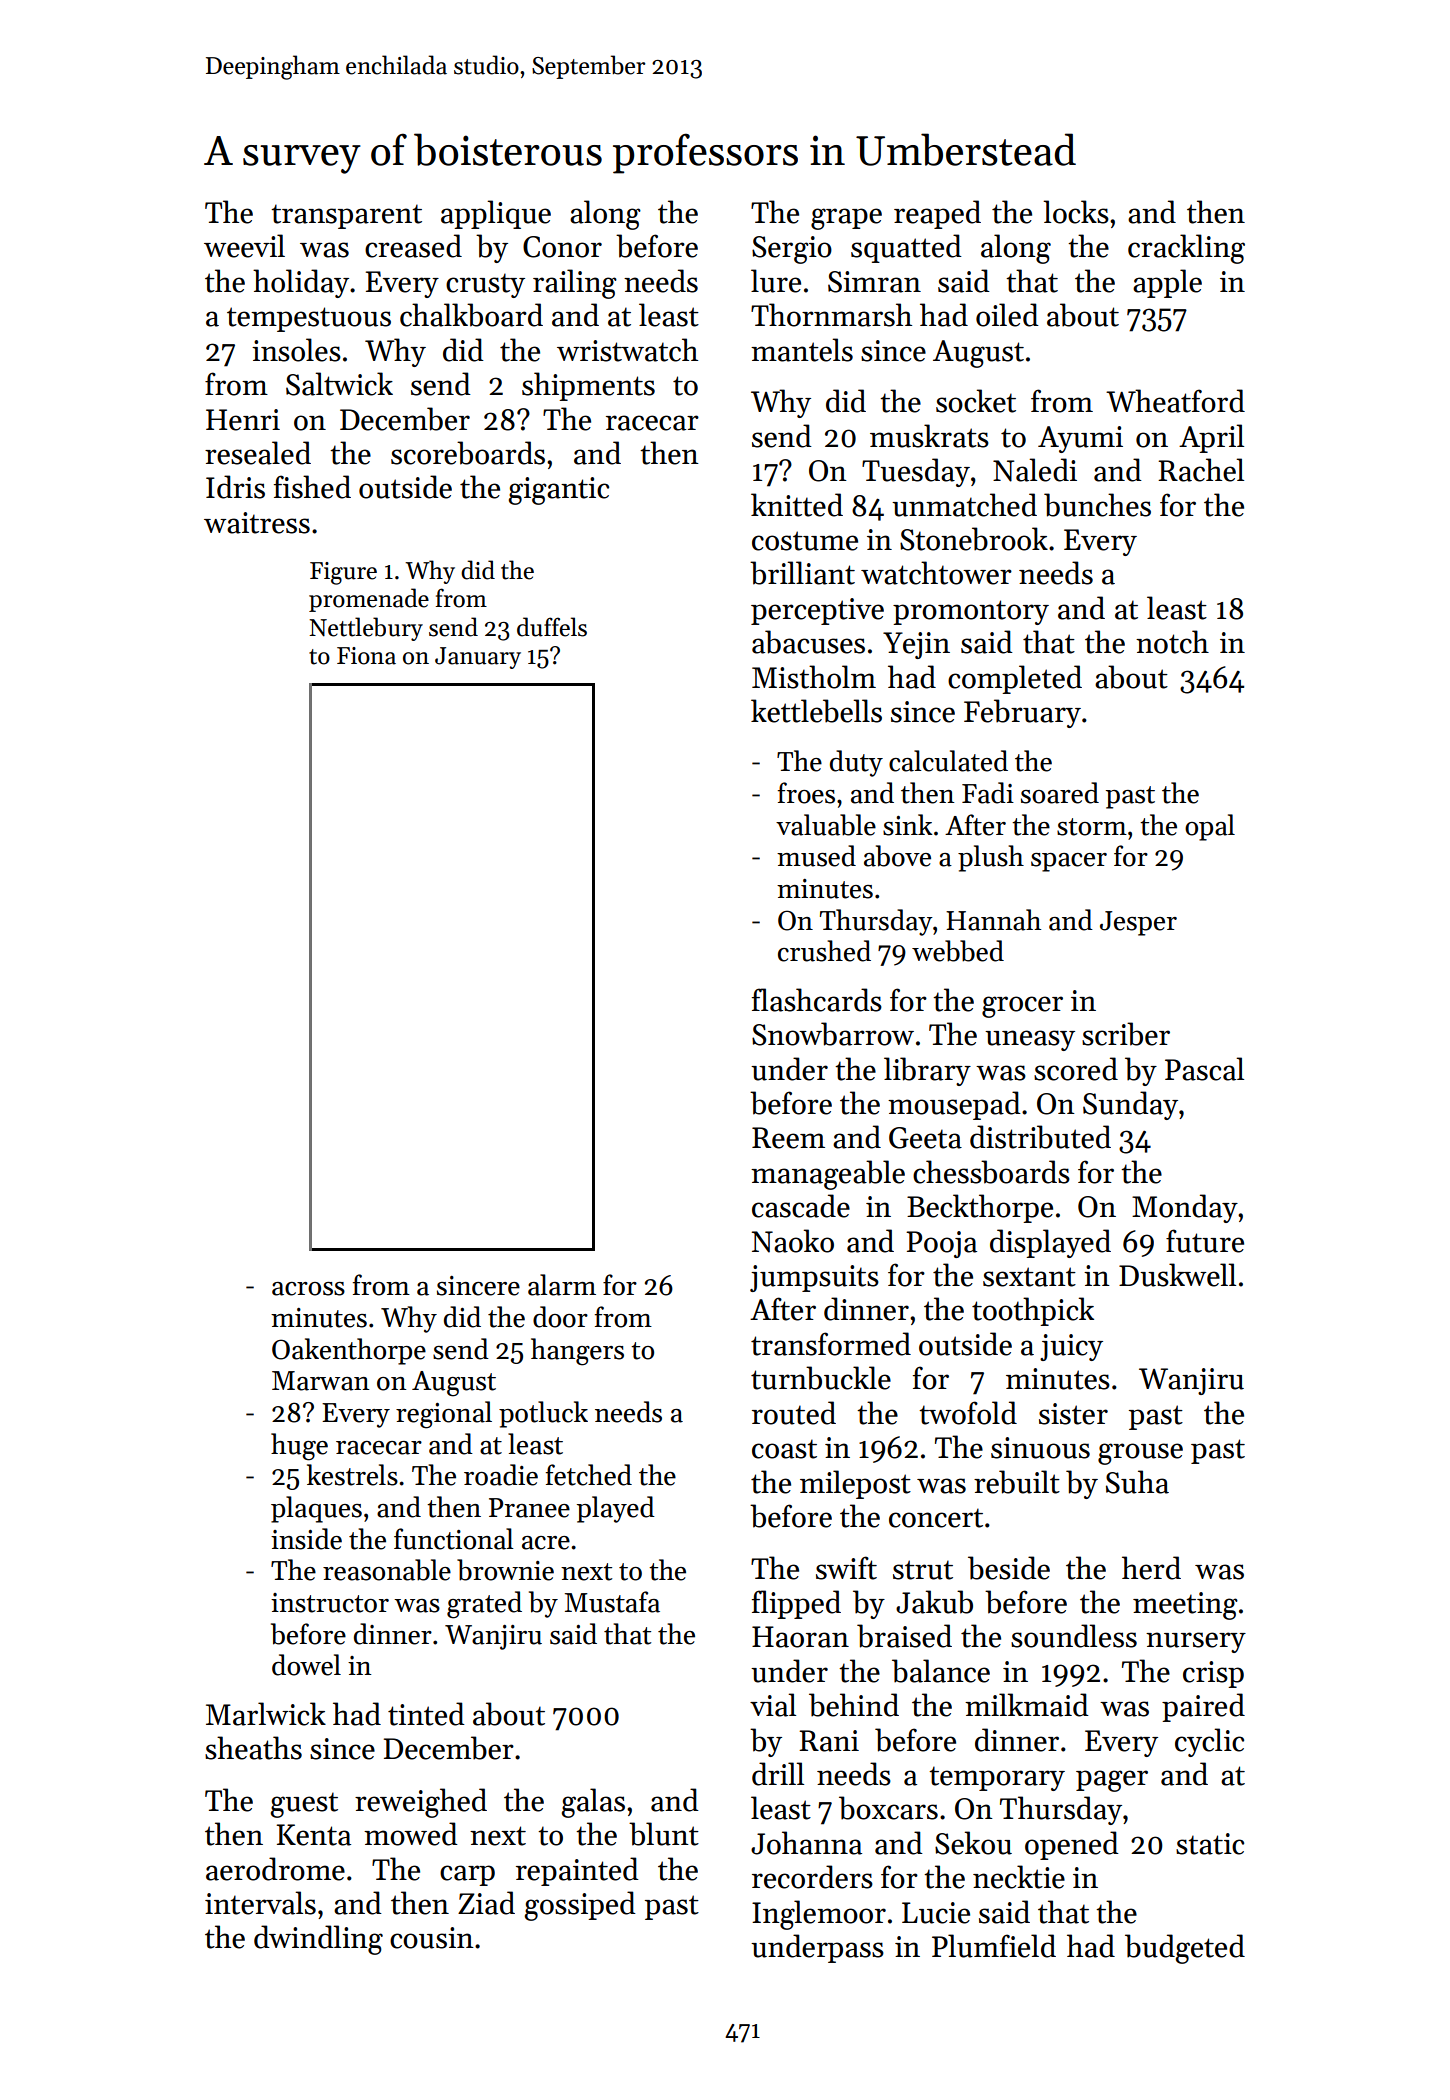 This screenshot has width=1450, height=2100. I want to click on dwindling, so click(318, 1940).
